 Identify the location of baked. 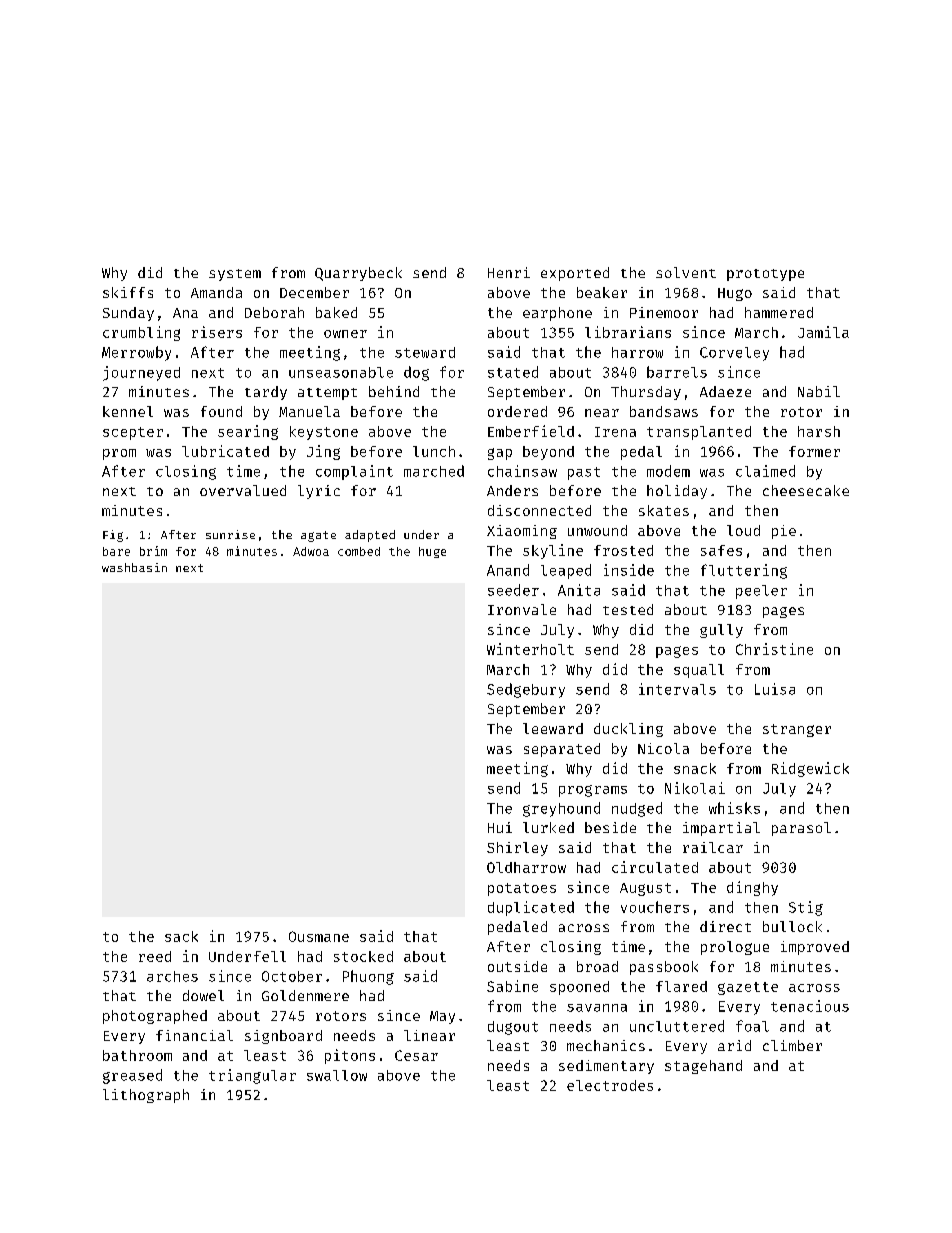
(336, 312).
